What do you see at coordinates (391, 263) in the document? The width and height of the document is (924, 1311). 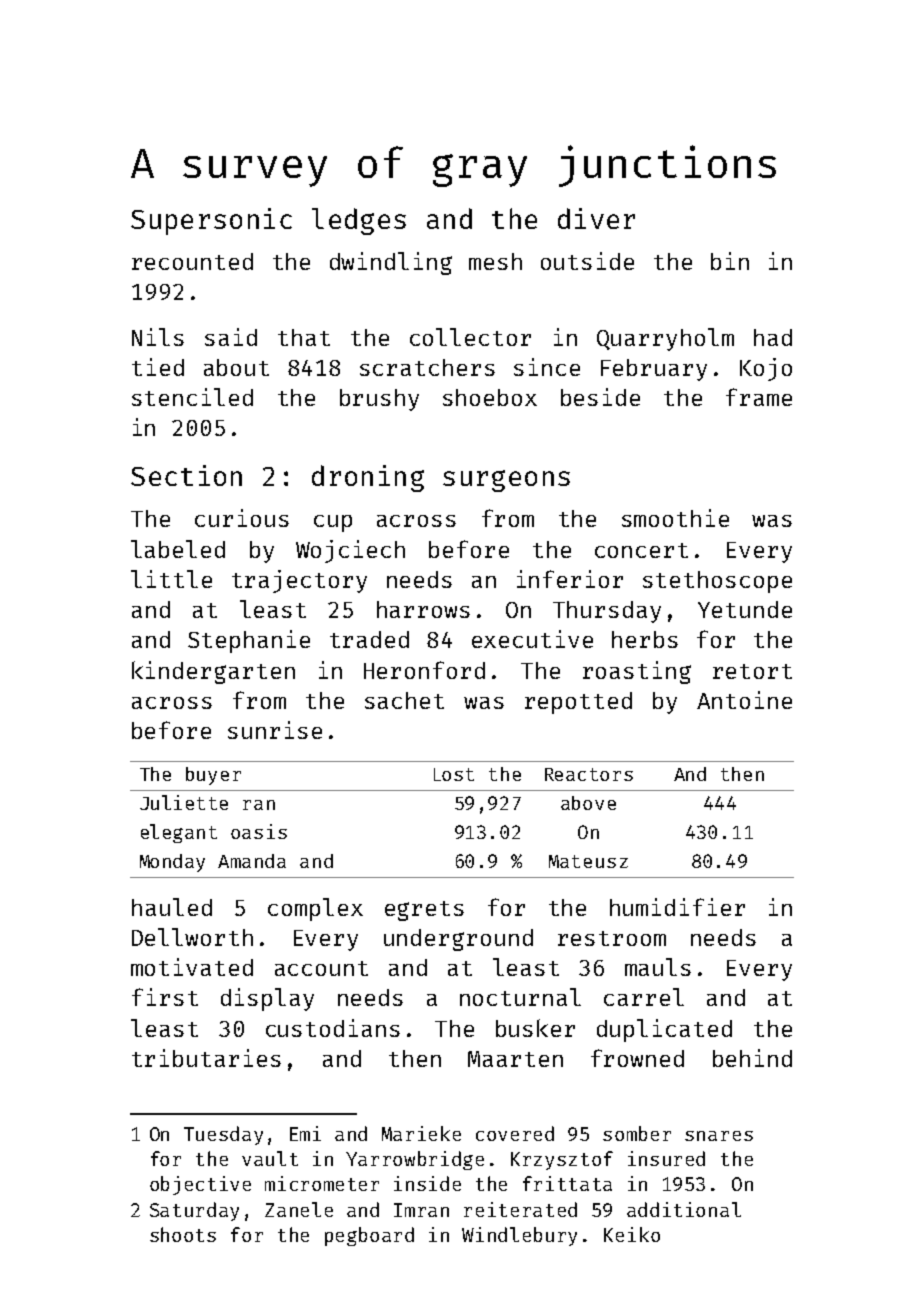 I see `dwindling` at bounding box center [391, 263].
